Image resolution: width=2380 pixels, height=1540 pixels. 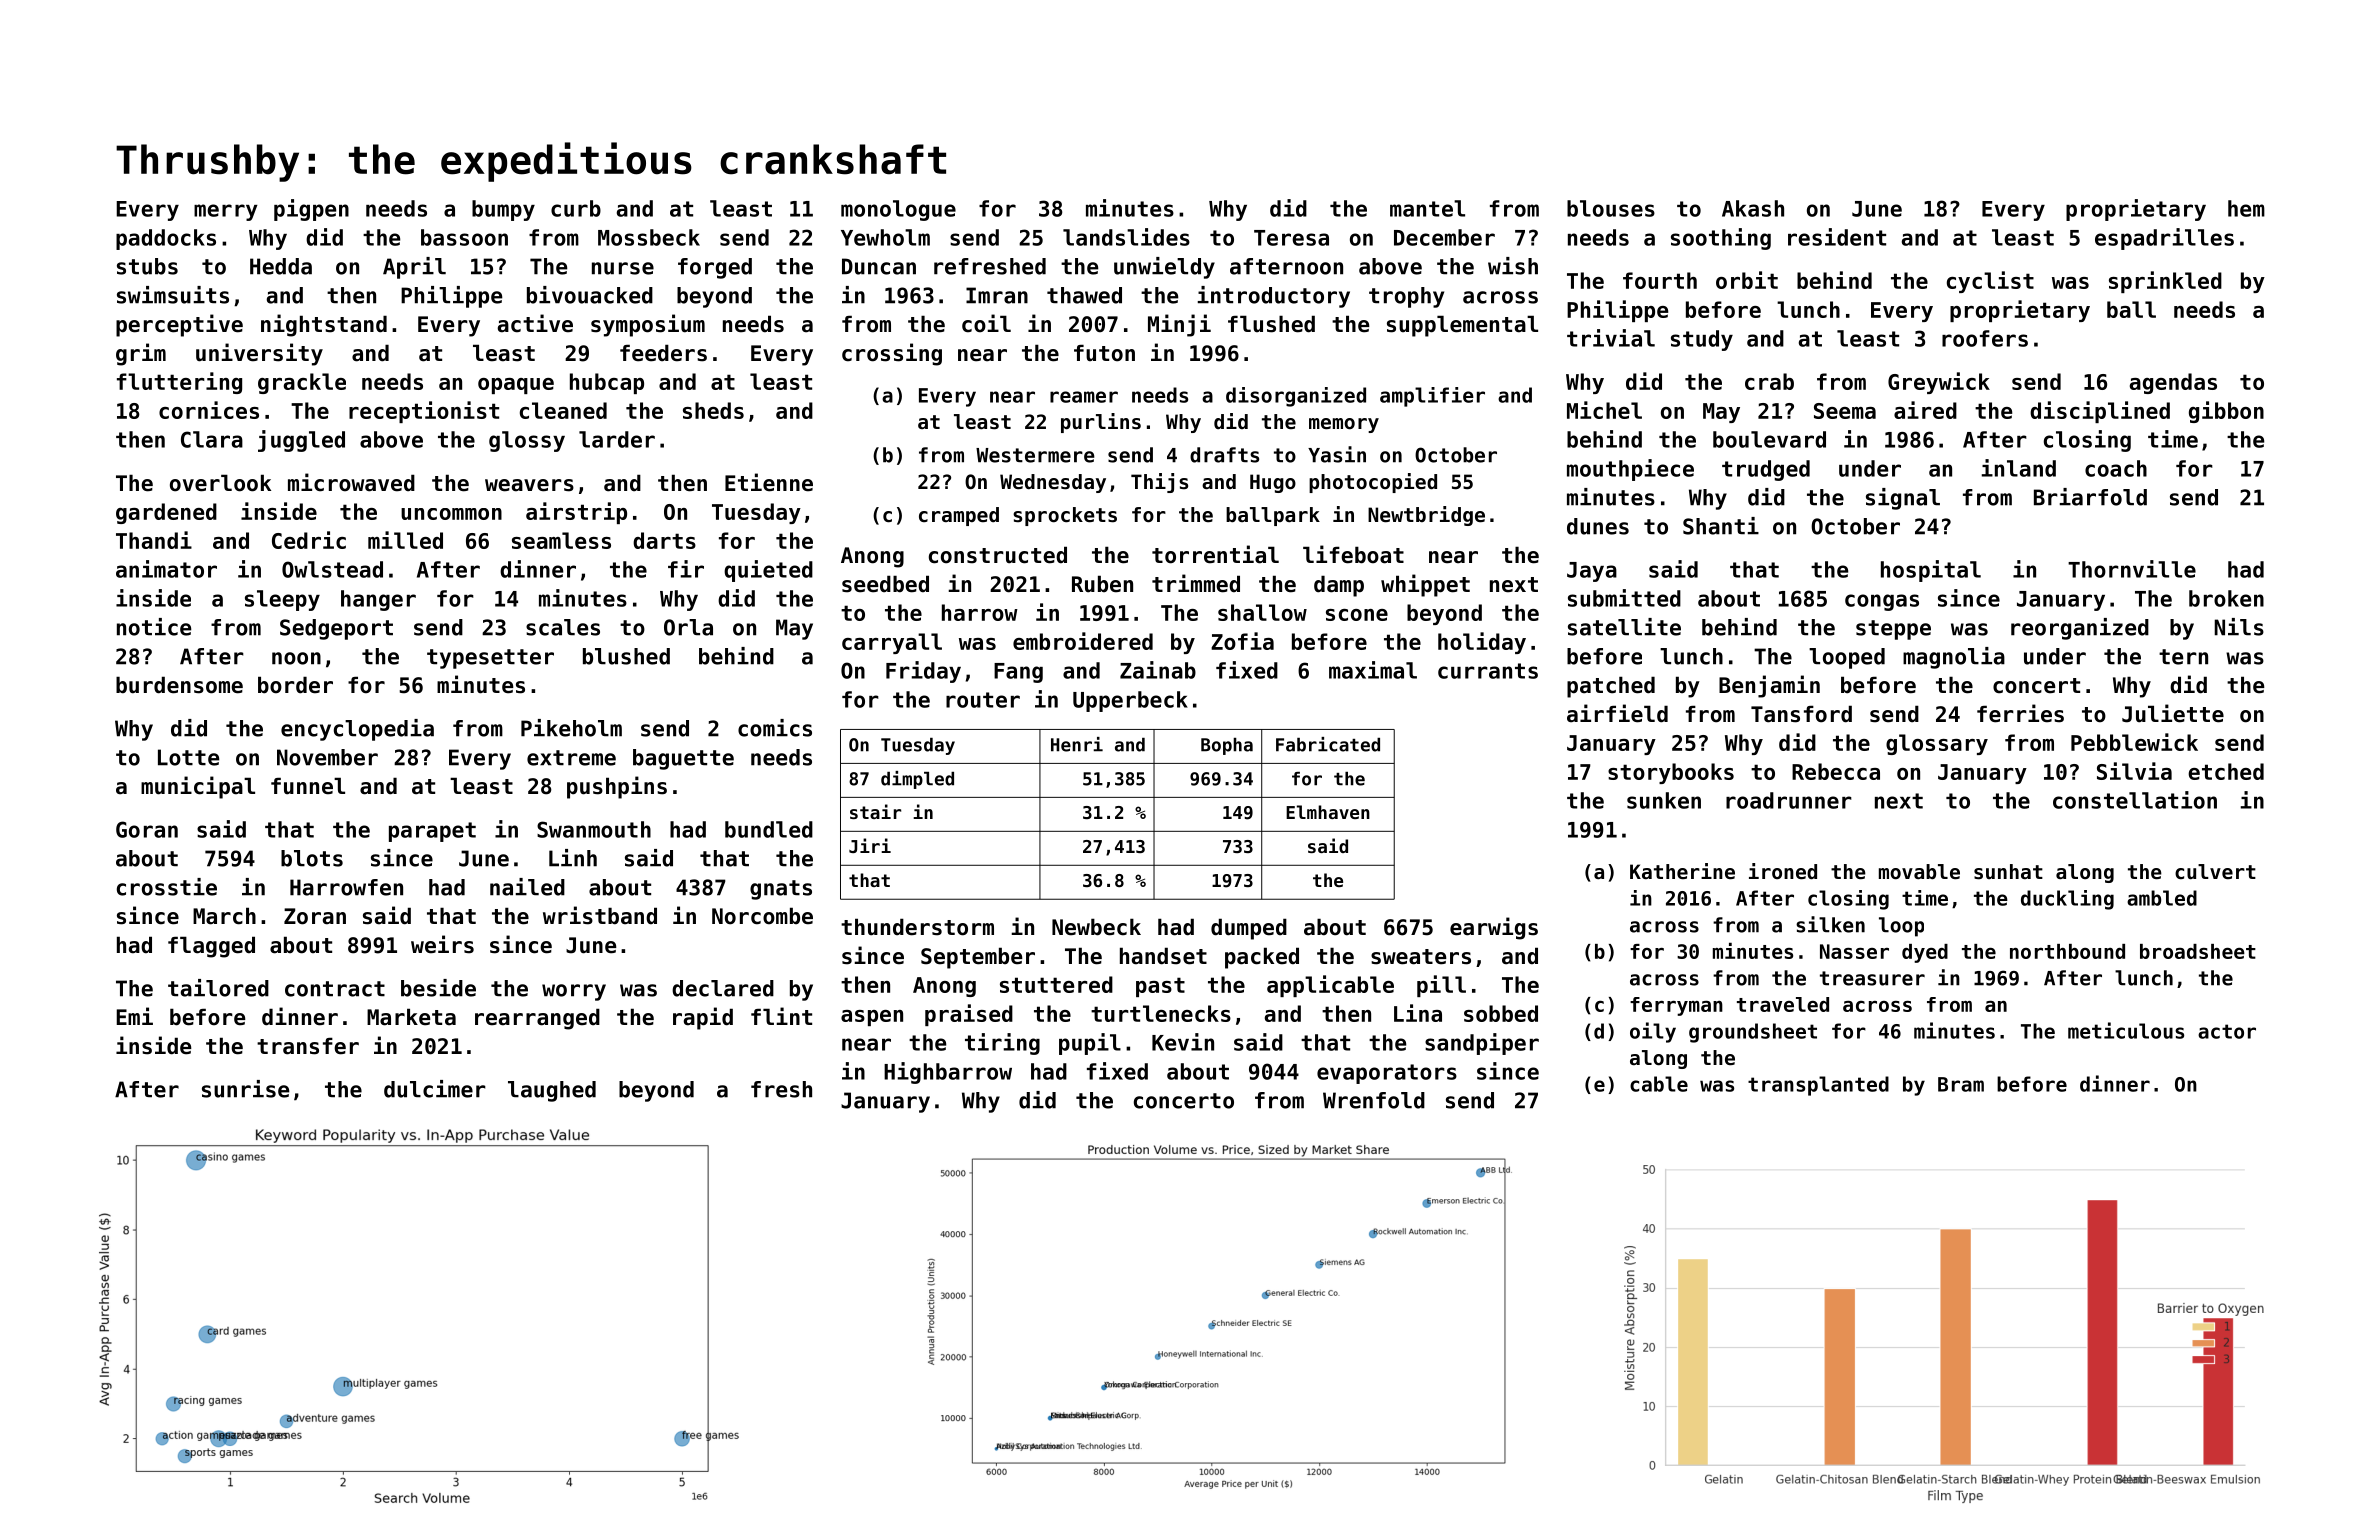 What do you see at coordinates (2246, 208) in the image?
I see `hem` at bounding box center [2246, 208].
